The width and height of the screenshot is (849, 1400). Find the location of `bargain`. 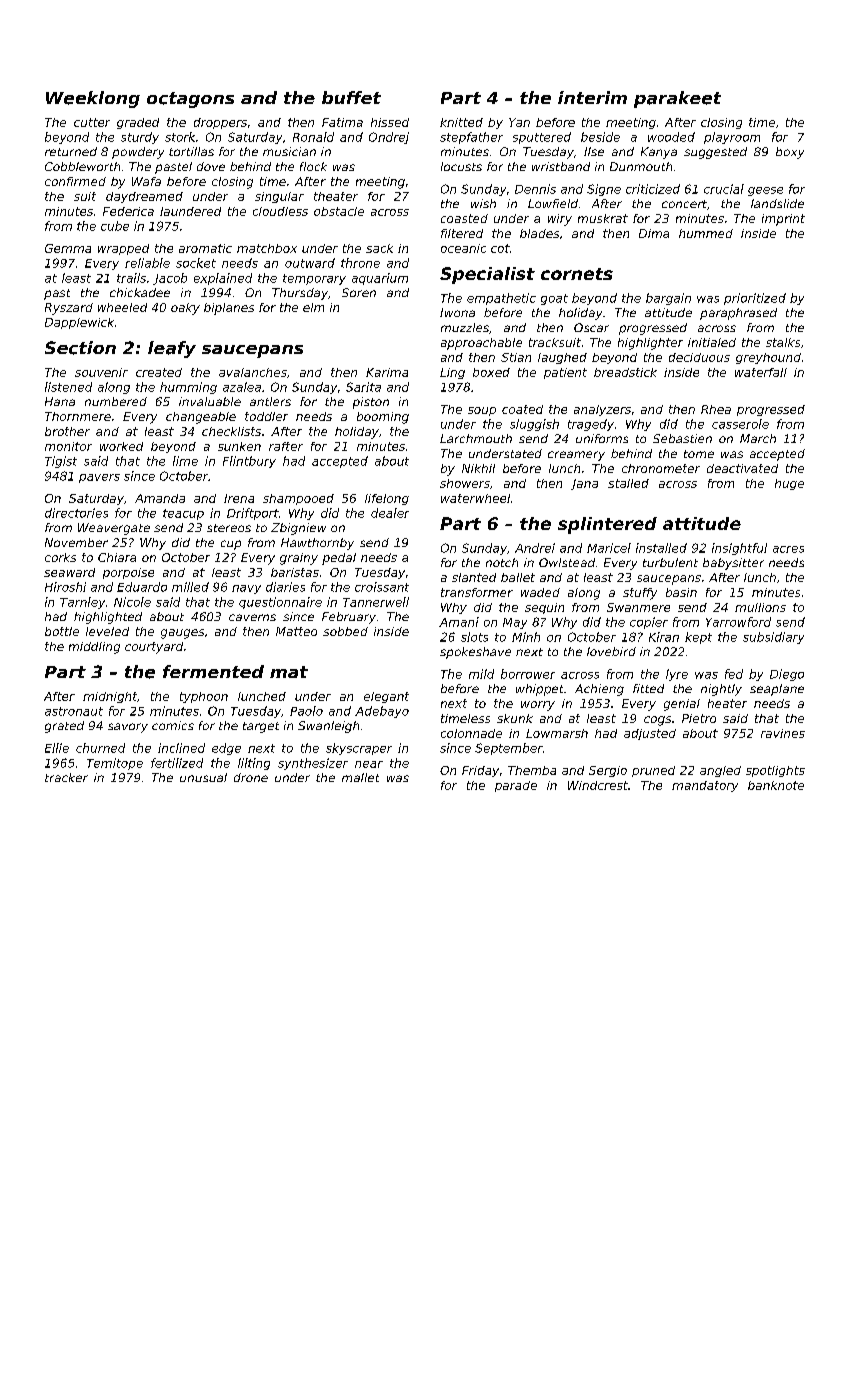

bargain is located at coordinates (668, 299).
